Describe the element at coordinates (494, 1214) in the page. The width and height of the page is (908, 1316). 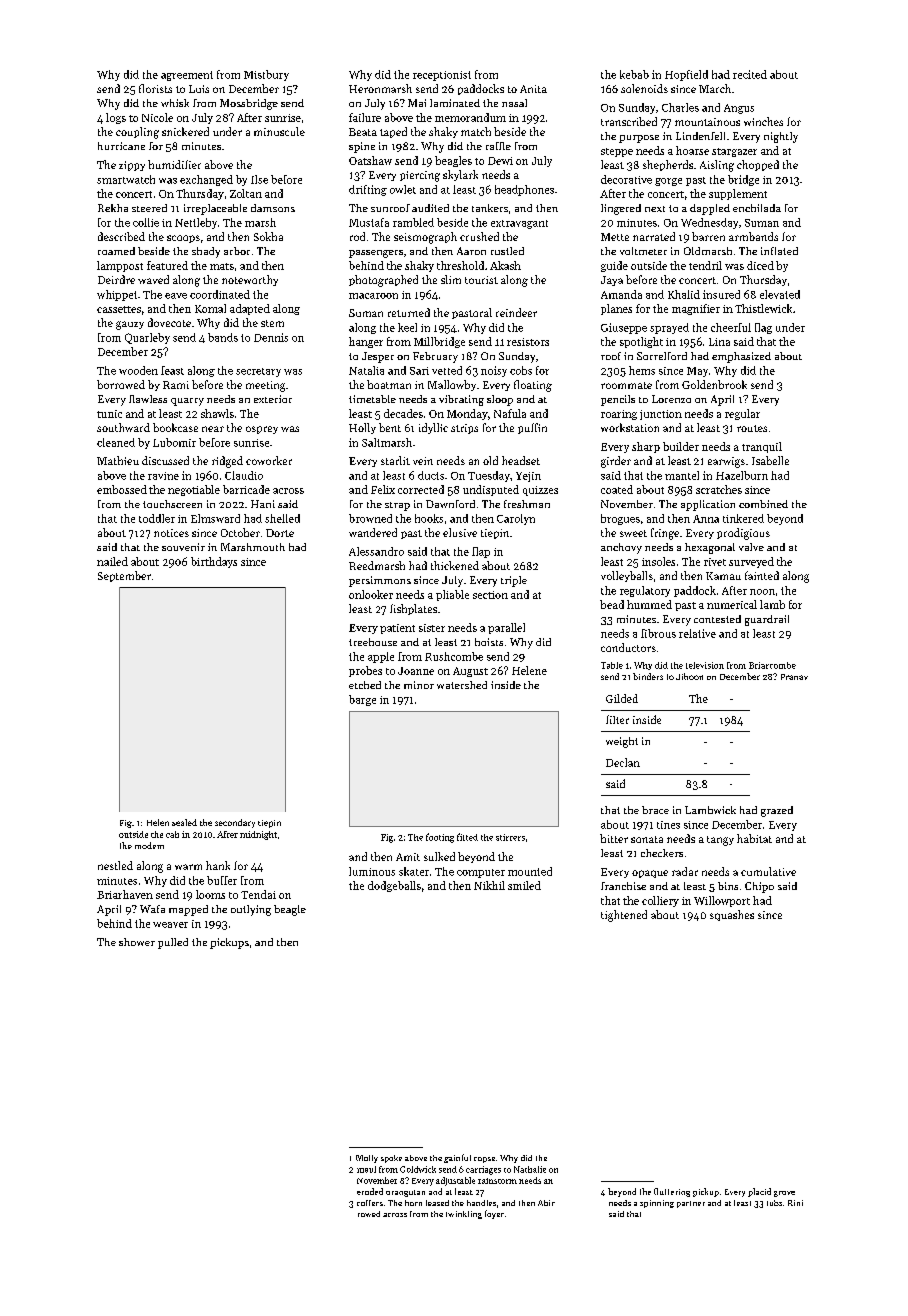
I see `foyer` at that location.
